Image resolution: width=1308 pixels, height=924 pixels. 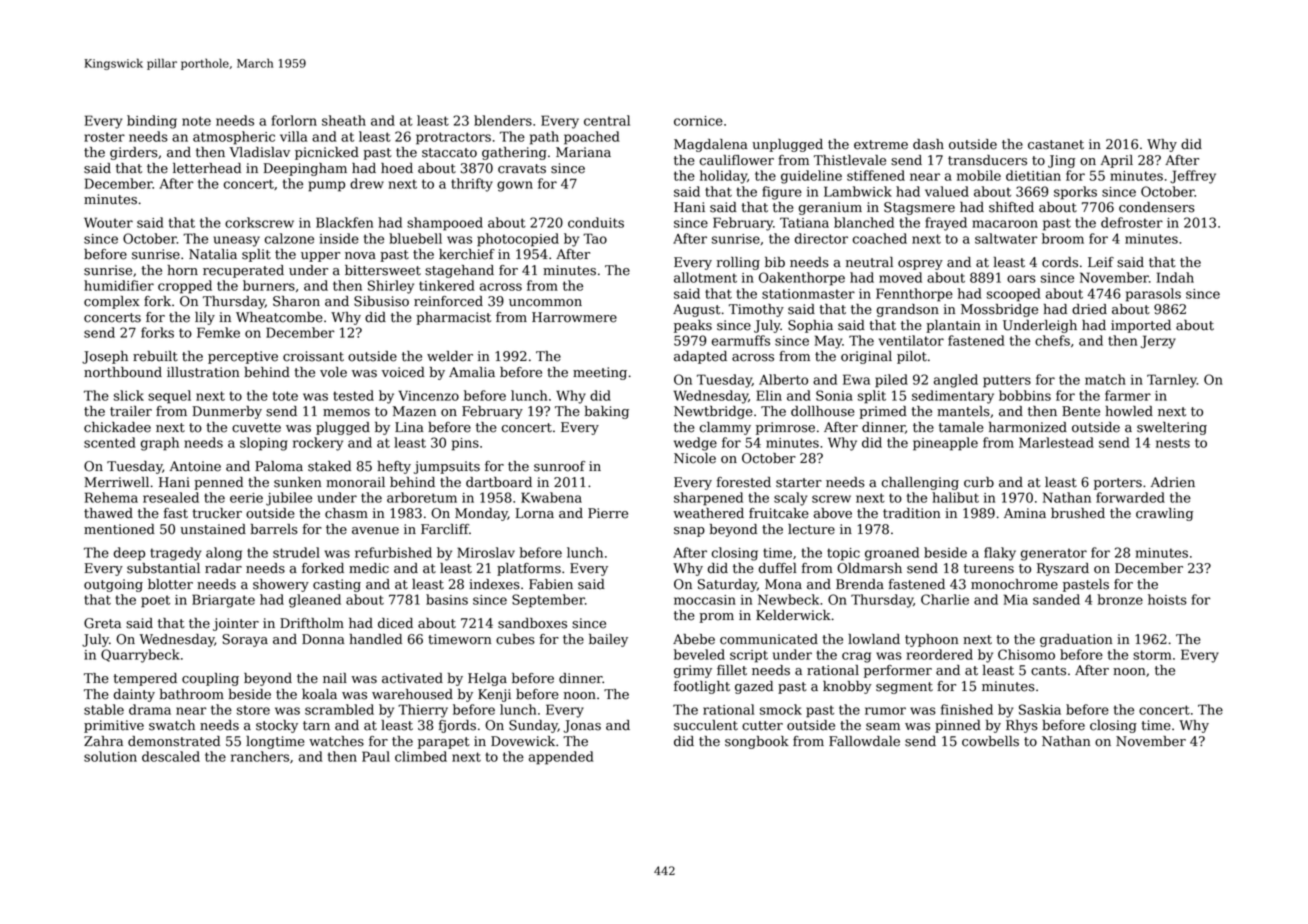 I want to click on tested, so click(x=353, y=395).
